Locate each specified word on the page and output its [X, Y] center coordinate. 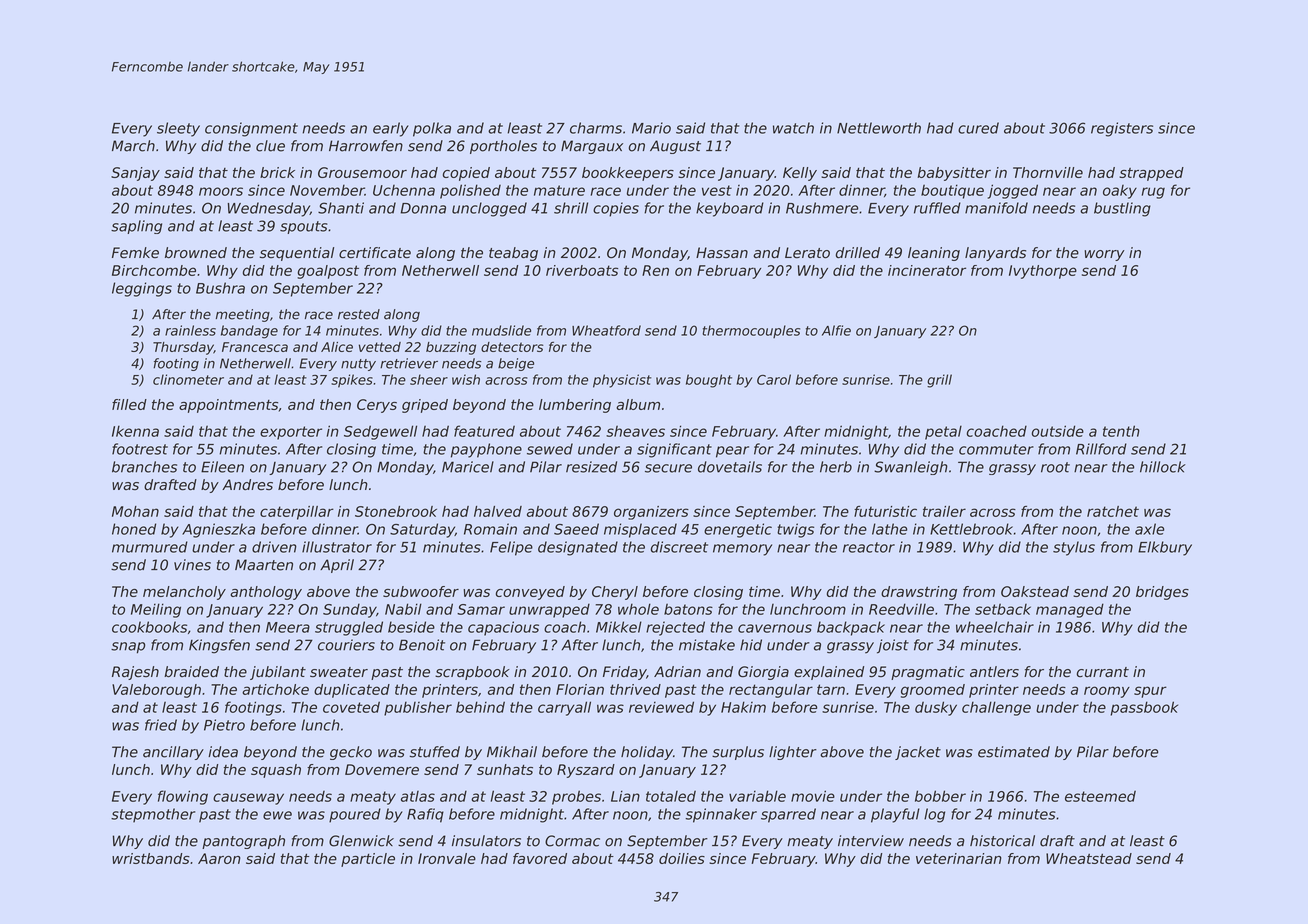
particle [368, 860]
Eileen [222, 467]
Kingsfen [219, 646]
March [133, 146]
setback [1003, 609]
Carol [774, 379]
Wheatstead [1089, 858]
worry [1105, 255]
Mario [651, 128]
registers [1122, 129]
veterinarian [959, 858]
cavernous [775, 628]
